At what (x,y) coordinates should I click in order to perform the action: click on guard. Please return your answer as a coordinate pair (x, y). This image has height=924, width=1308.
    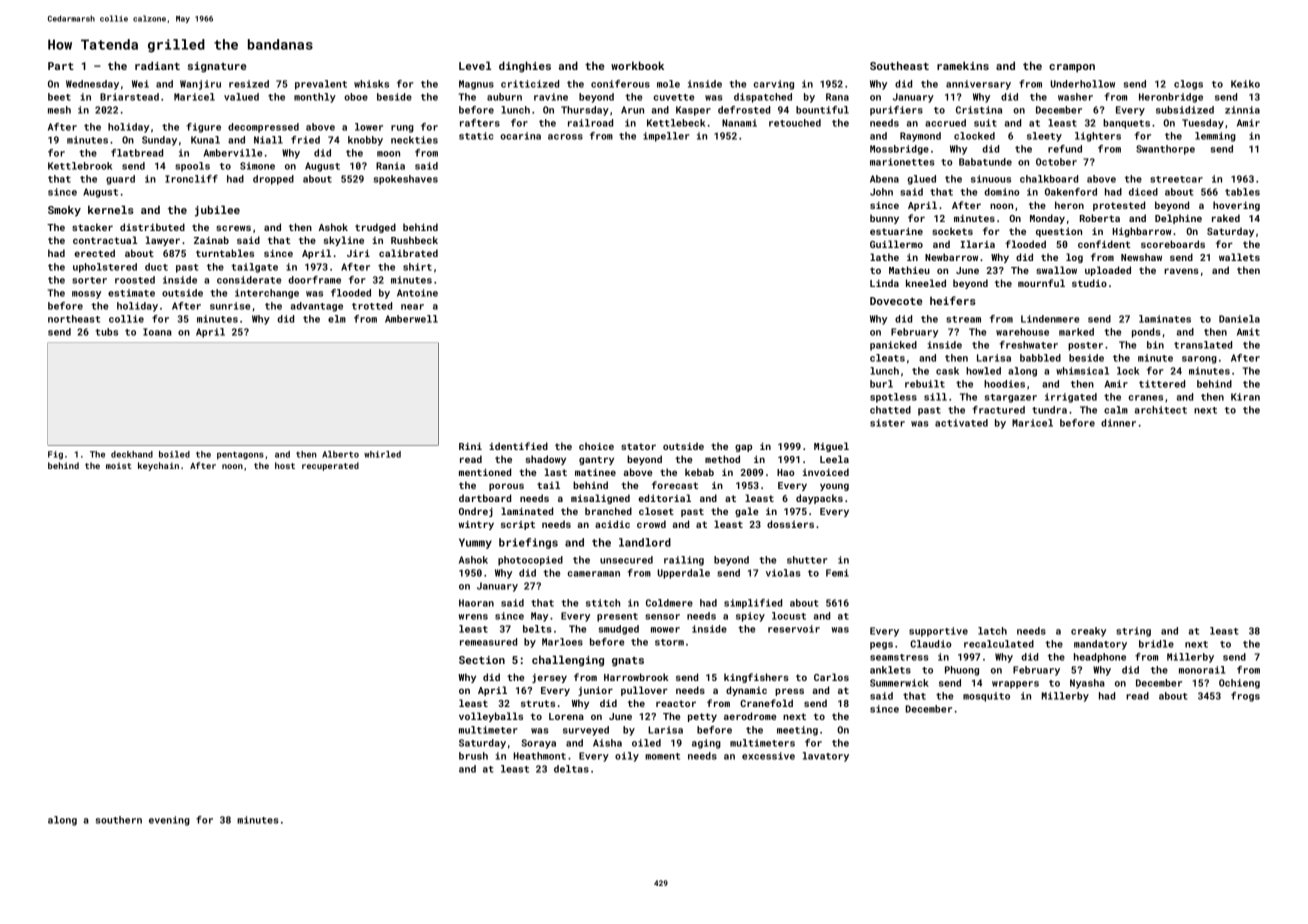
    Looking at the image, I should click on (120, 180).
